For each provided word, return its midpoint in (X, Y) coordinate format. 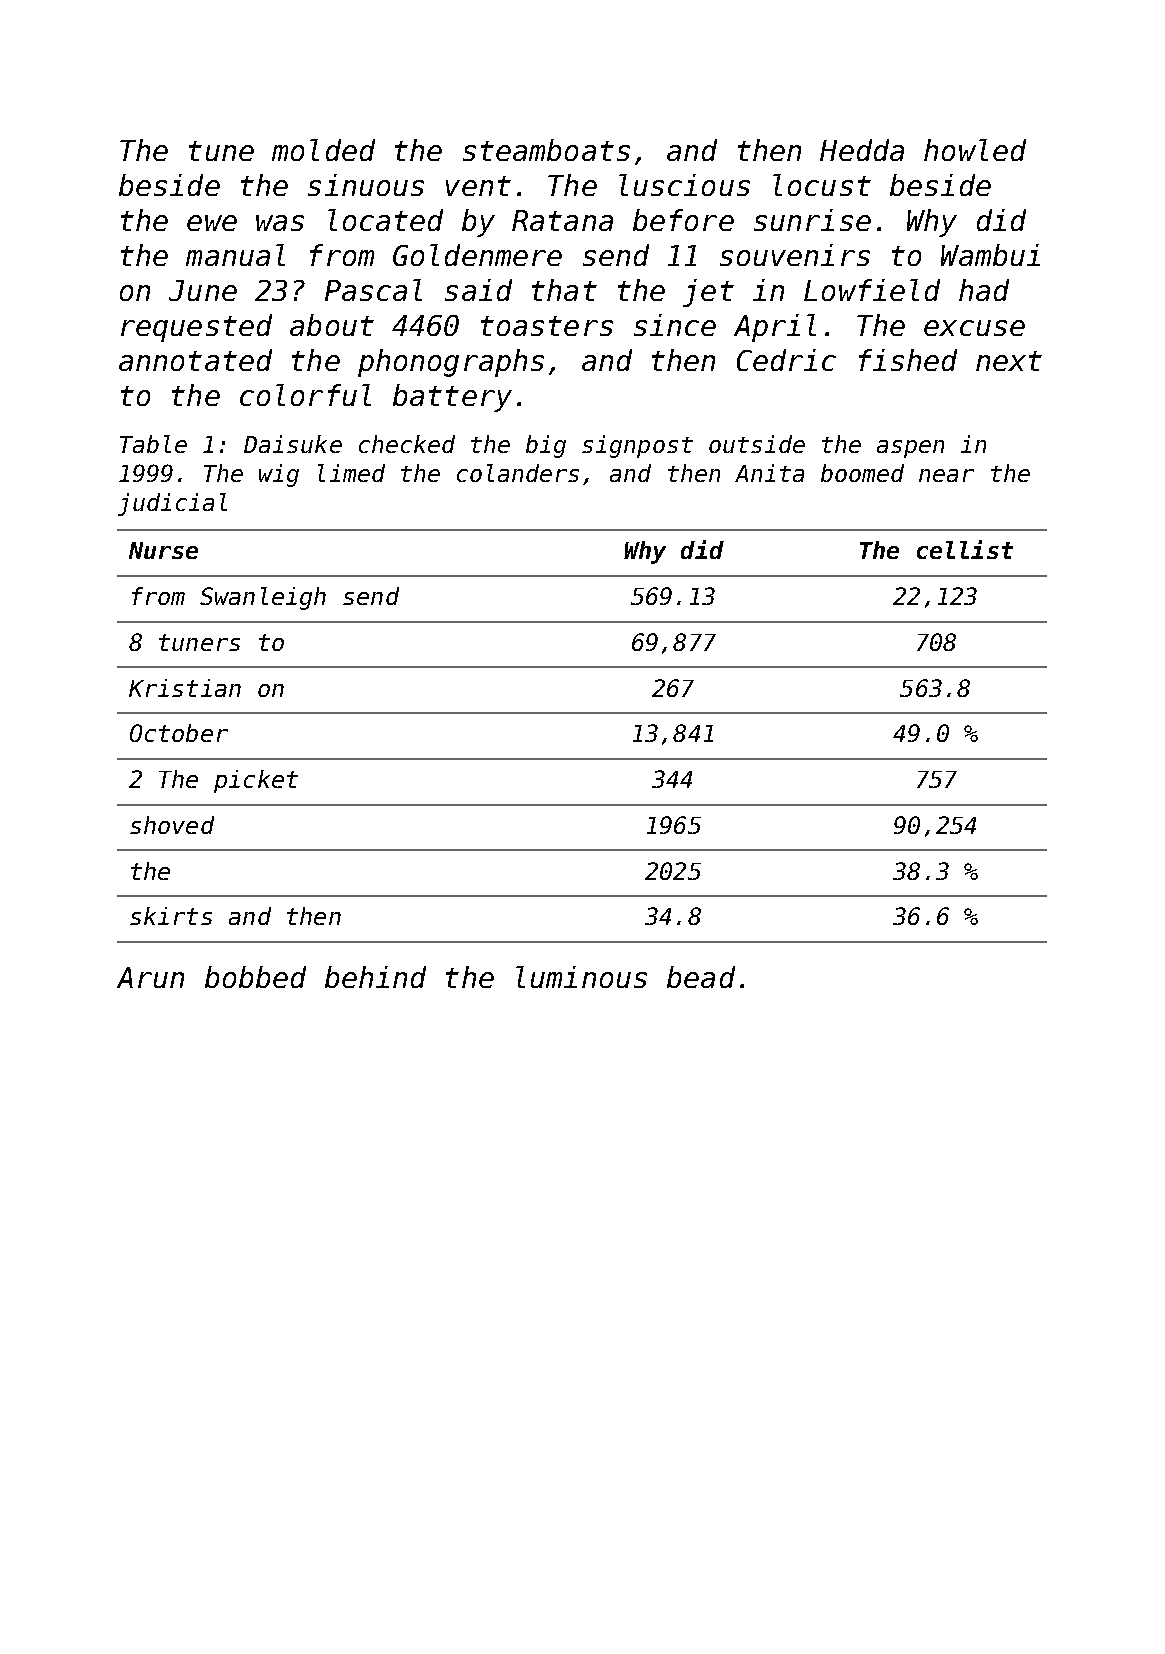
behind (375, 977)
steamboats (546, 150)
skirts (171, 916)
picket (256, 781)
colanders (518, 473)
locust (822, 185)
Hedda (862, 150)
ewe (212, 223)
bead (701, 977)
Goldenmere (477, 255)
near (946, 475)
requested (196, 328)
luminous (581, 977)
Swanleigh (263, 598)
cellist (965, 549)
